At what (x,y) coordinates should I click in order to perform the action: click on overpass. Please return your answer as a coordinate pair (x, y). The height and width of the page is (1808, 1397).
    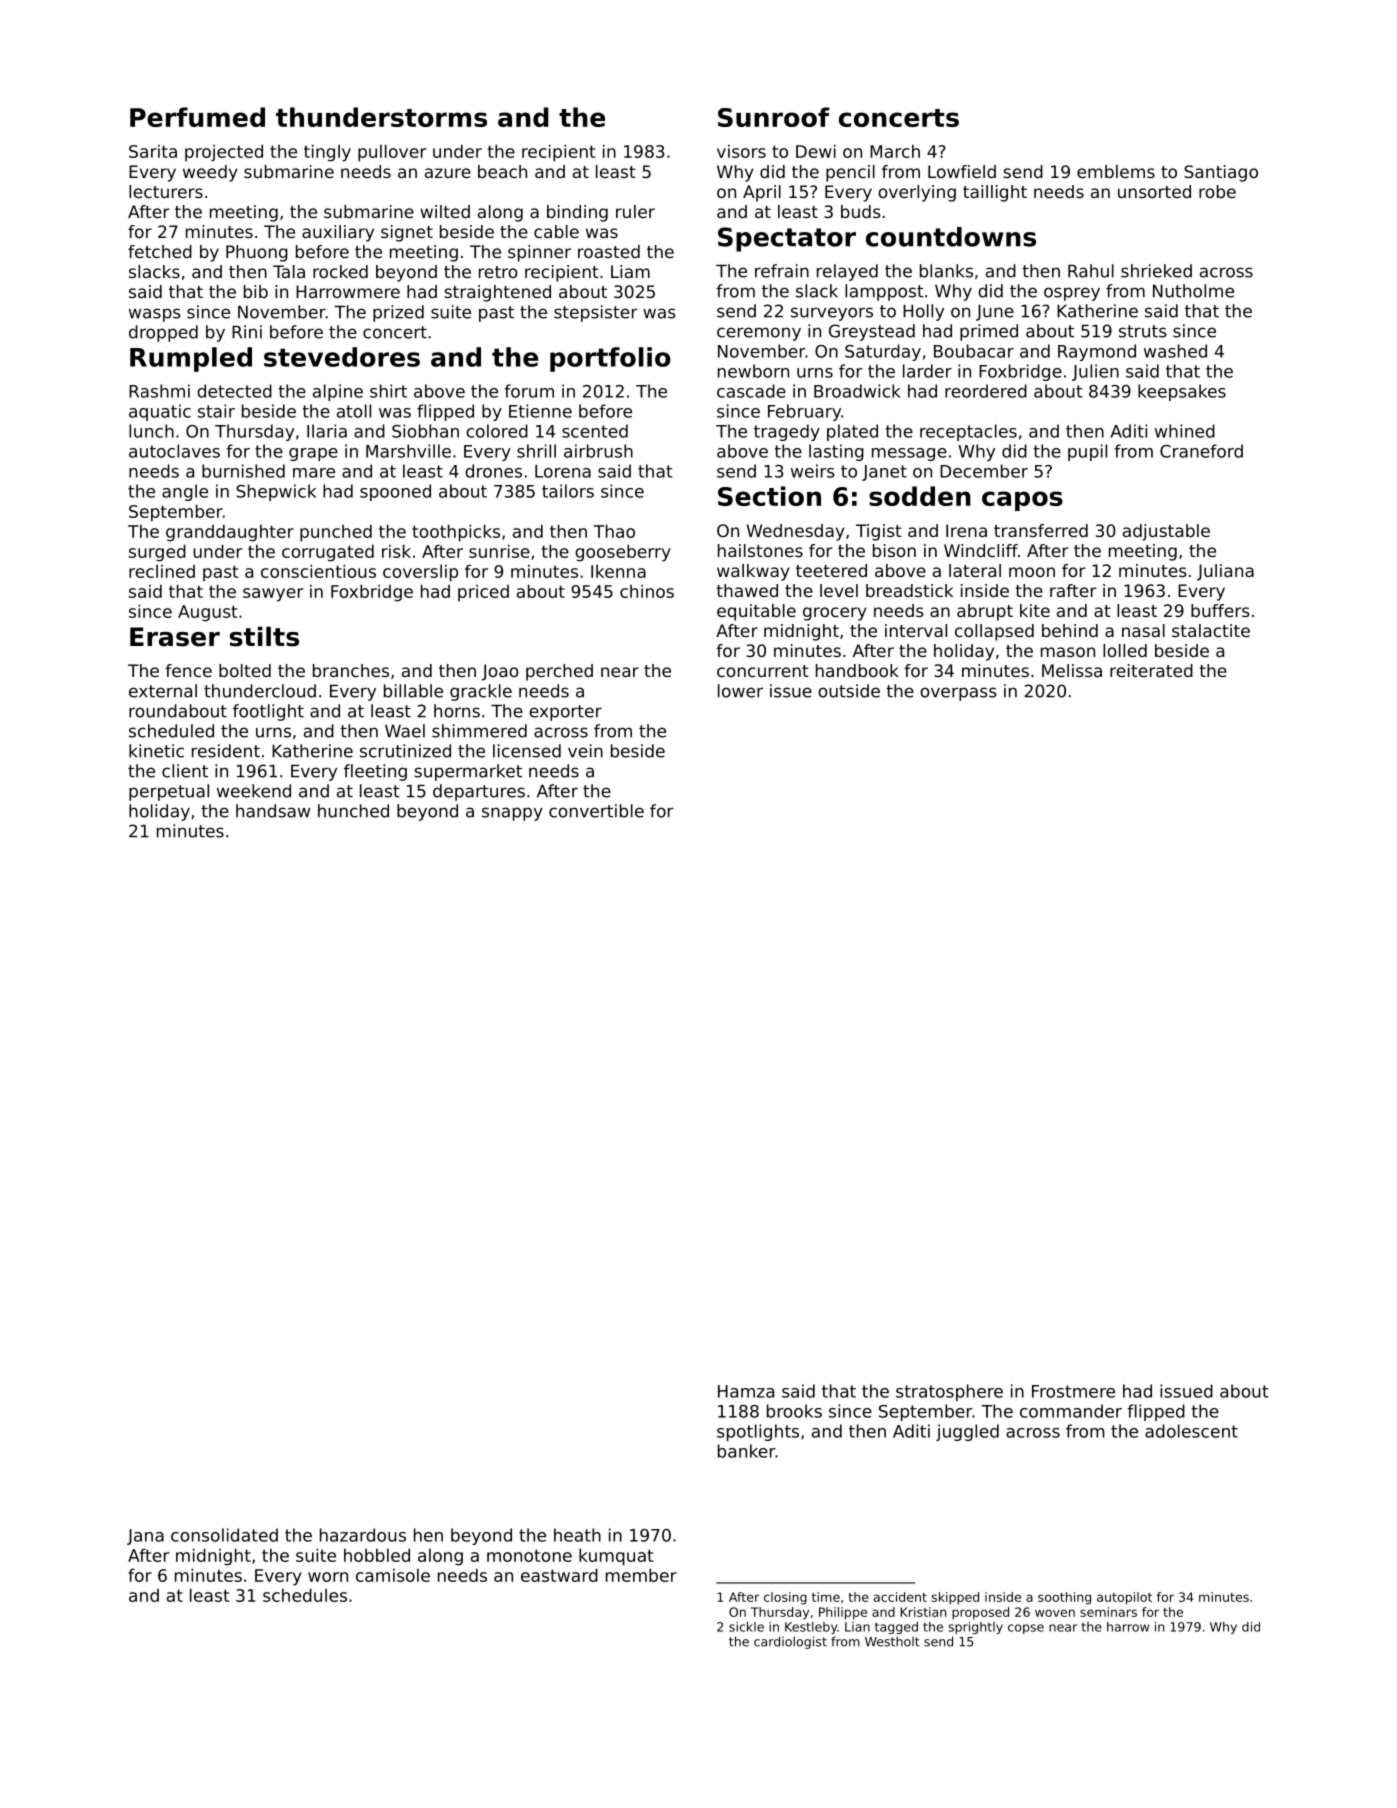
    Looking at the image, I should click on (958, 694).
